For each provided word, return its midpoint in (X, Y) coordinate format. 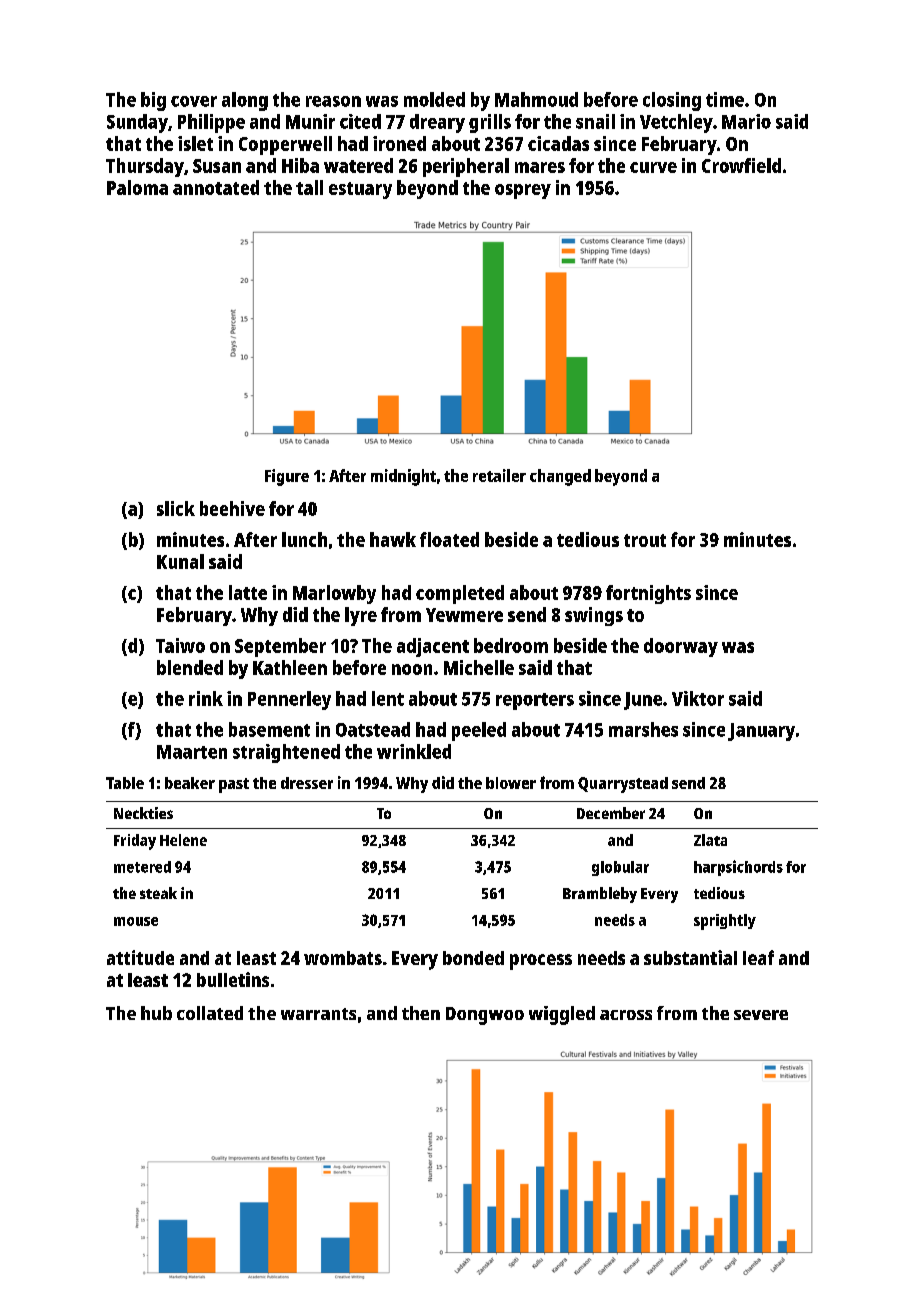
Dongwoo (485, 1016)
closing (672, 101)
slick (176, 508)
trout (645, 540)
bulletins (233, 979)
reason (333, 101)
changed (560, 477)
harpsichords (738, 868)
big (153, 101)
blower (511, 783)
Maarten (192, 752)
